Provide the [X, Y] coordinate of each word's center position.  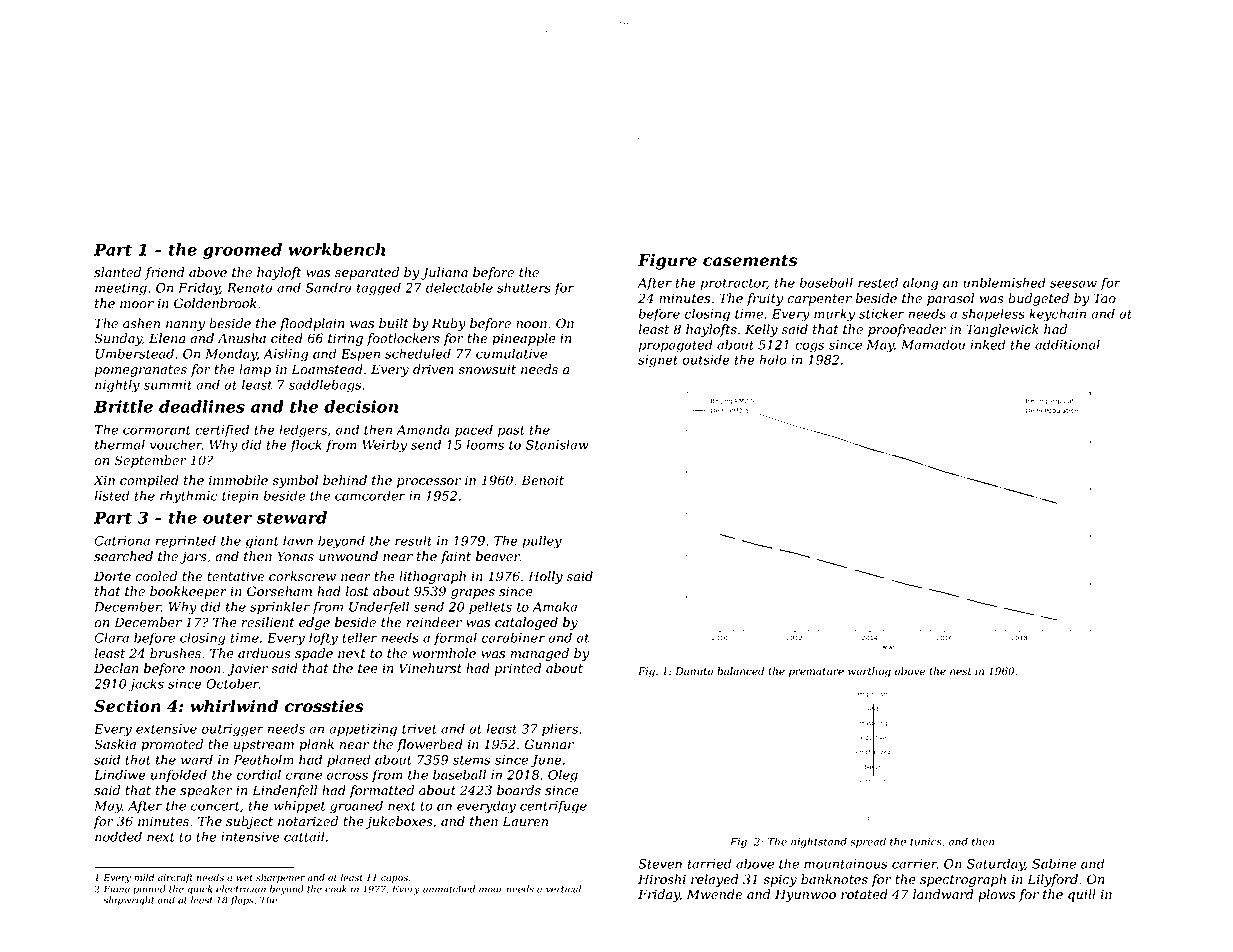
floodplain [311, 324]
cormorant [157, 430]
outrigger [233, 730]
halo [772, 359]
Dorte [112, 576]
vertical [563, 889]
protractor [733, 284]
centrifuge [553, 807]
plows [996, 895]
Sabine [1054, 863]
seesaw [1073, 284]
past [511, 431]
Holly [545, 577]
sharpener [280, 878]
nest [961, 672]
